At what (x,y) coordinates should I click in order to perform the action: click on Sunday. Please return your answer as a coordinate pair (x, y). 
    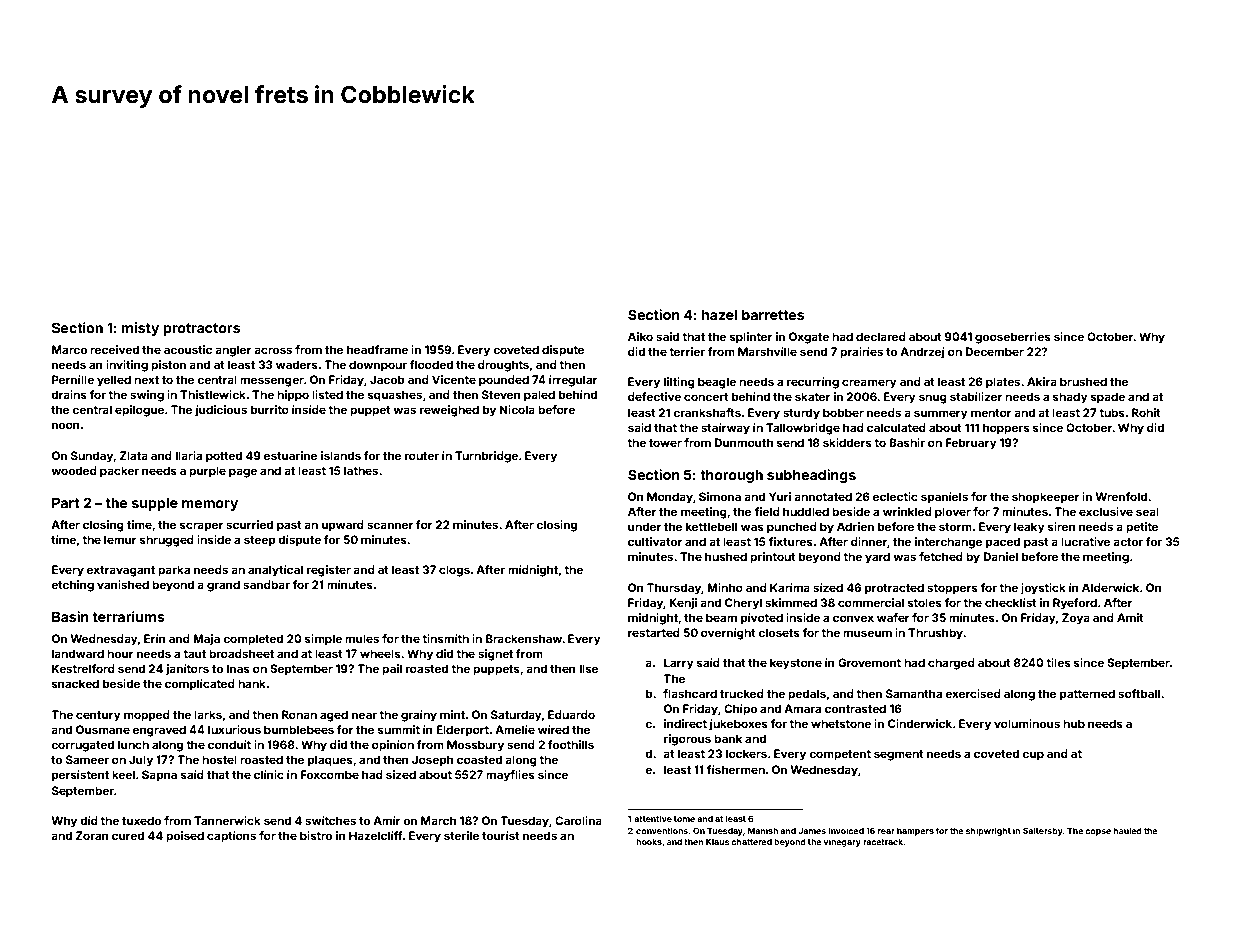
    Looking at the image, I should click on (92, 457).
